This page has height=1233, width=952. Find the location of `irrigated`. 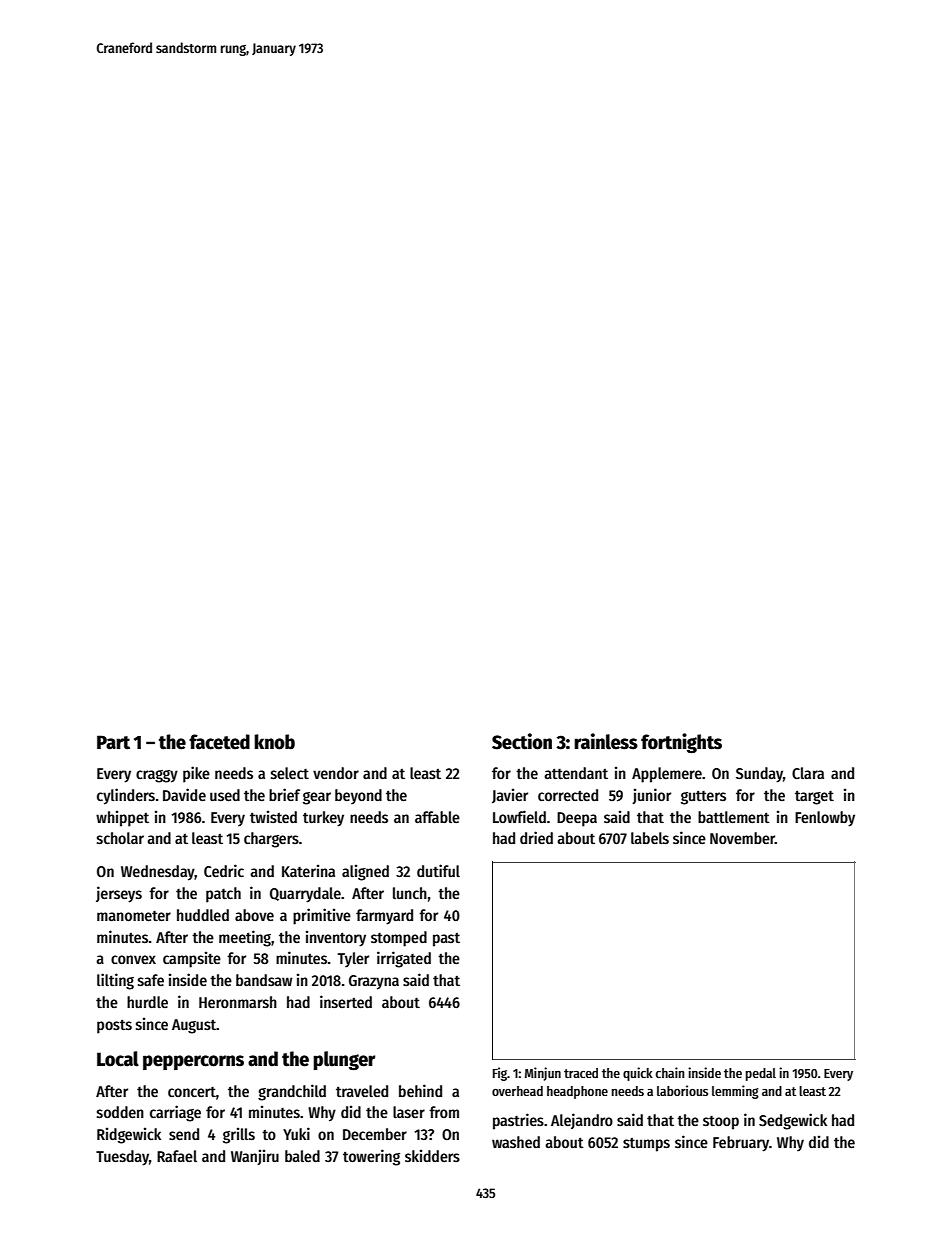

irrigated is located at coordinates (404, 959).
